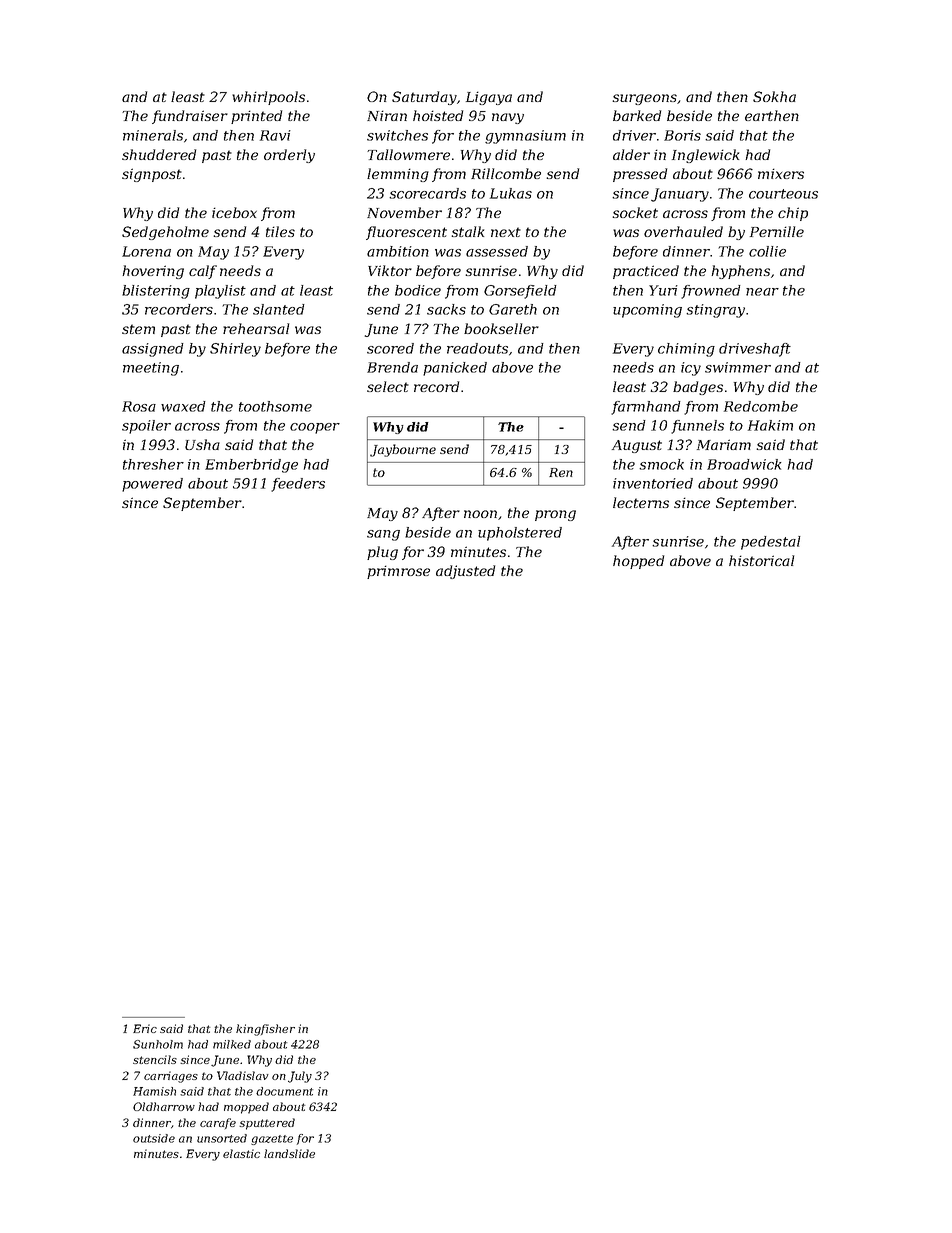 The height and width of the document is (1233, 952). Describe the element at coordinates (268, 98) in the document. I see `whirlpools` at that location.
